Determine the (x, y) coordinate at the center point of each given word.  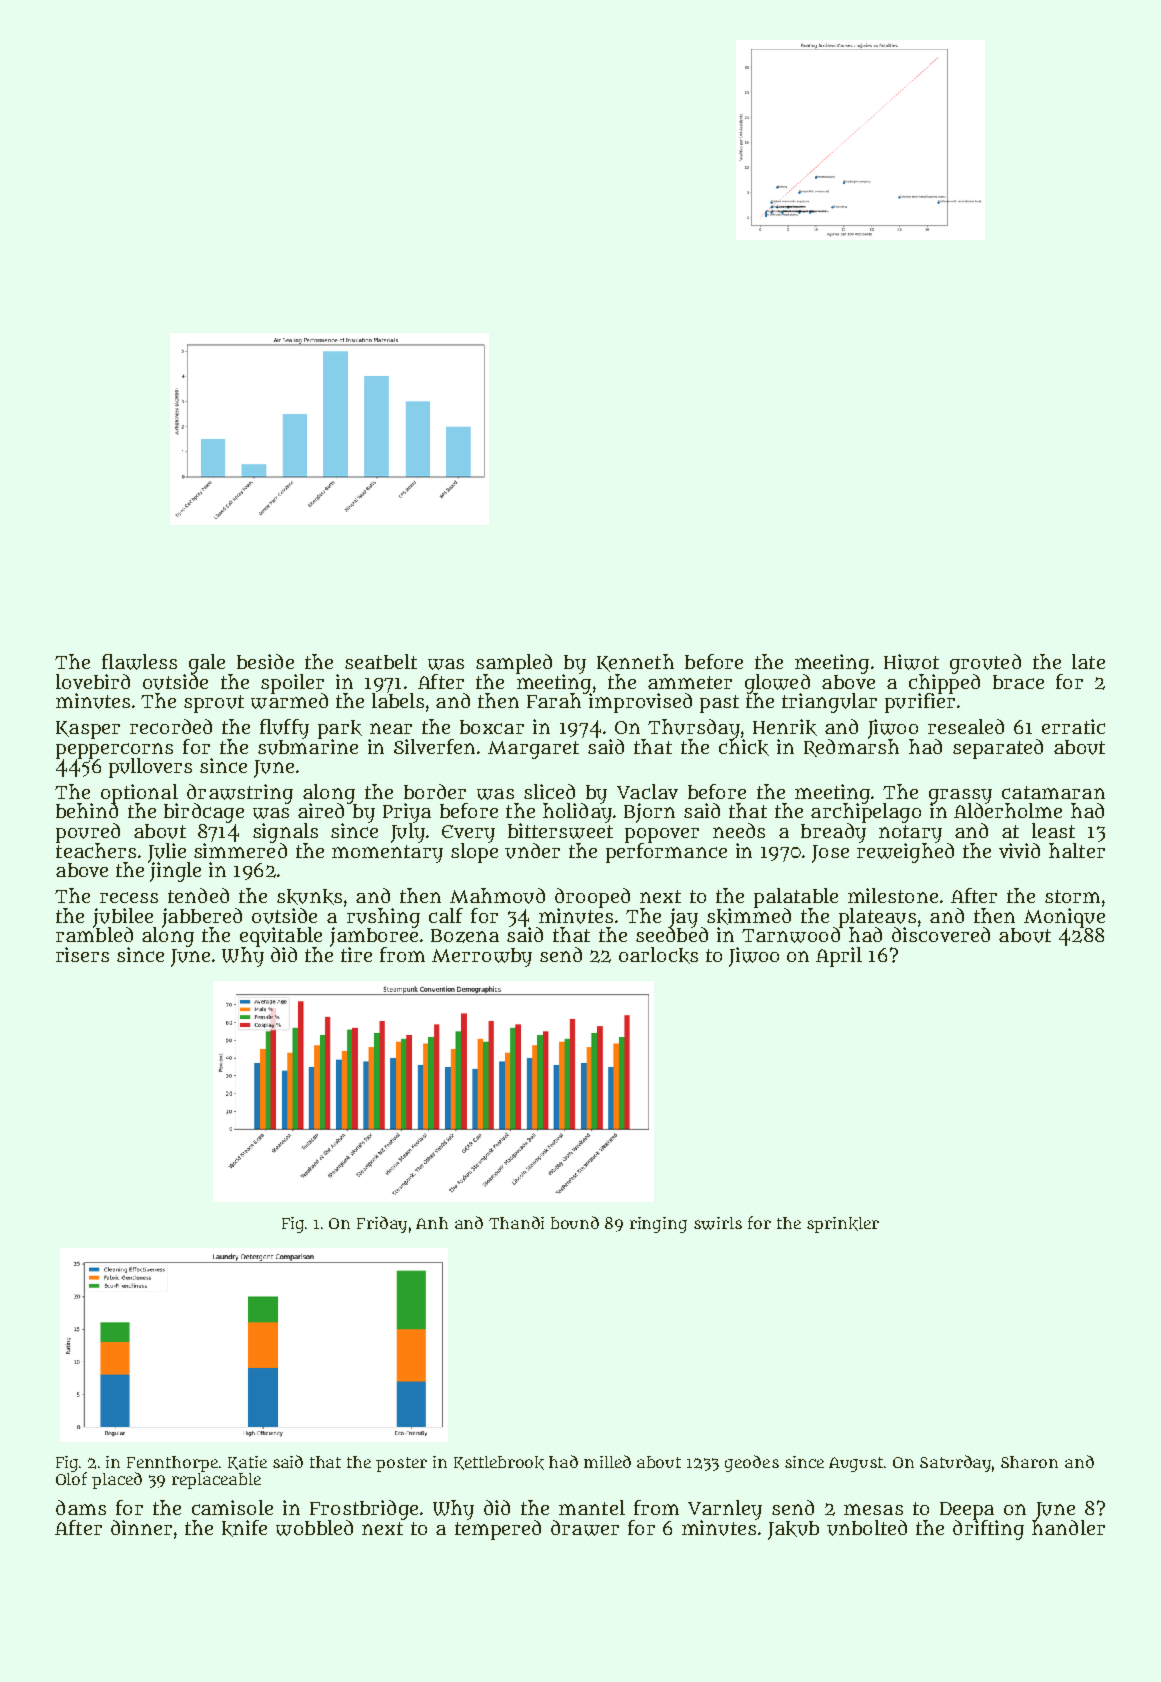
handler (1068, 1527)
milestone (893, 895)
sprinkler (843, 1225)
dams (81, 1507)
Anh (432, 1223)
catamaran (1053, 792)
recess (129, 897)
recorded (171, 726)
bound (575, 1222)
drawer (585, 1528)
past (719, 704)
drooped (592, 898)
